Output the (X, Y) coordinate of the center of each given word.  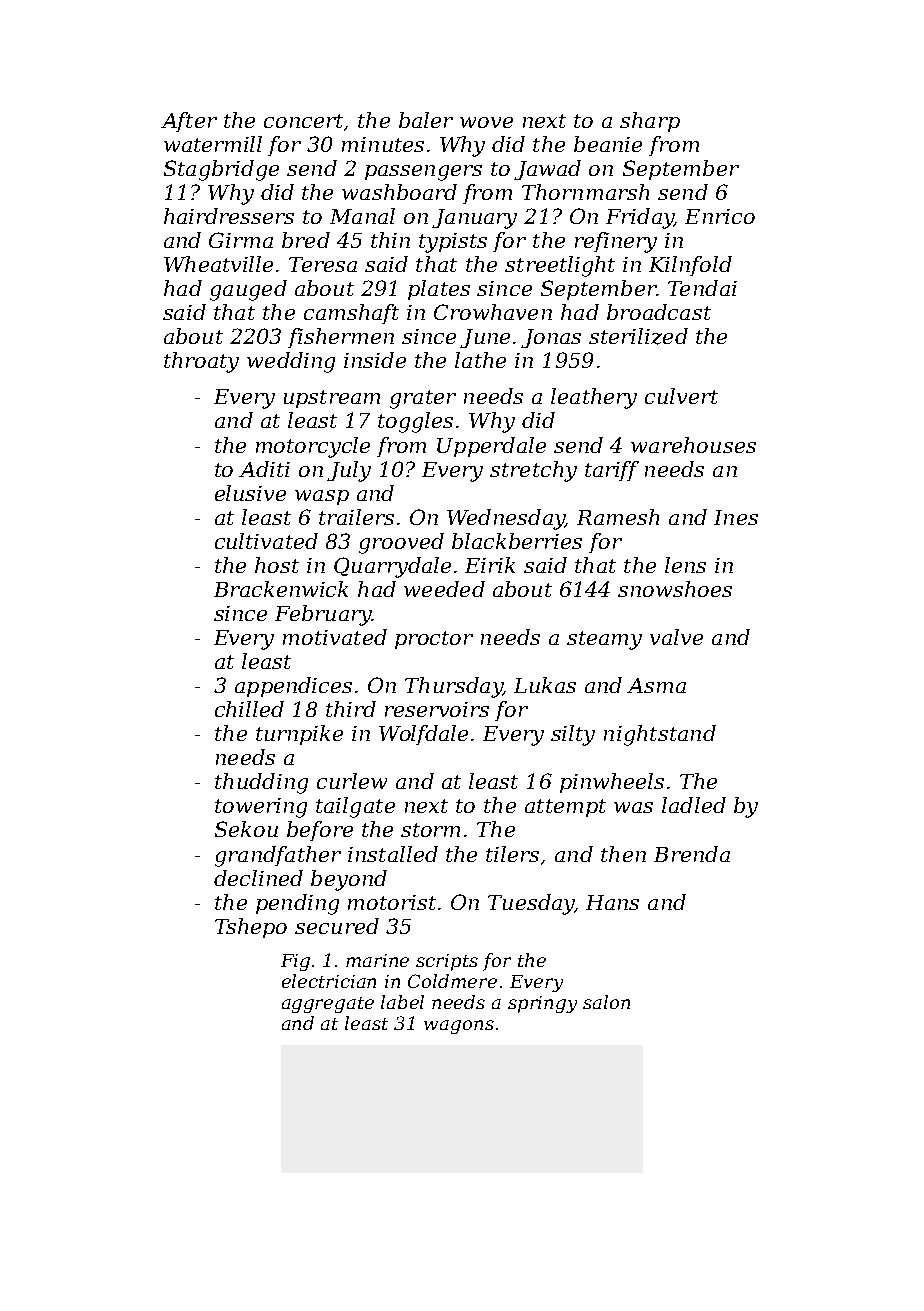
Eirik (490, 565)
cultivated (266, 541)
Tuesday (531, 904)
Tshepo (251, 928)
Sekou (246, 829)
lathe (480, 360)
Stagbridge (221, 170)
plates (439, 290)
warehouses (693, 445)
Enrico (720, 216)
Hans (612, 902)
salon (606, 1002)
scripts (447, 962)
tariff (612, 471)
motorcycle (313, 447)
